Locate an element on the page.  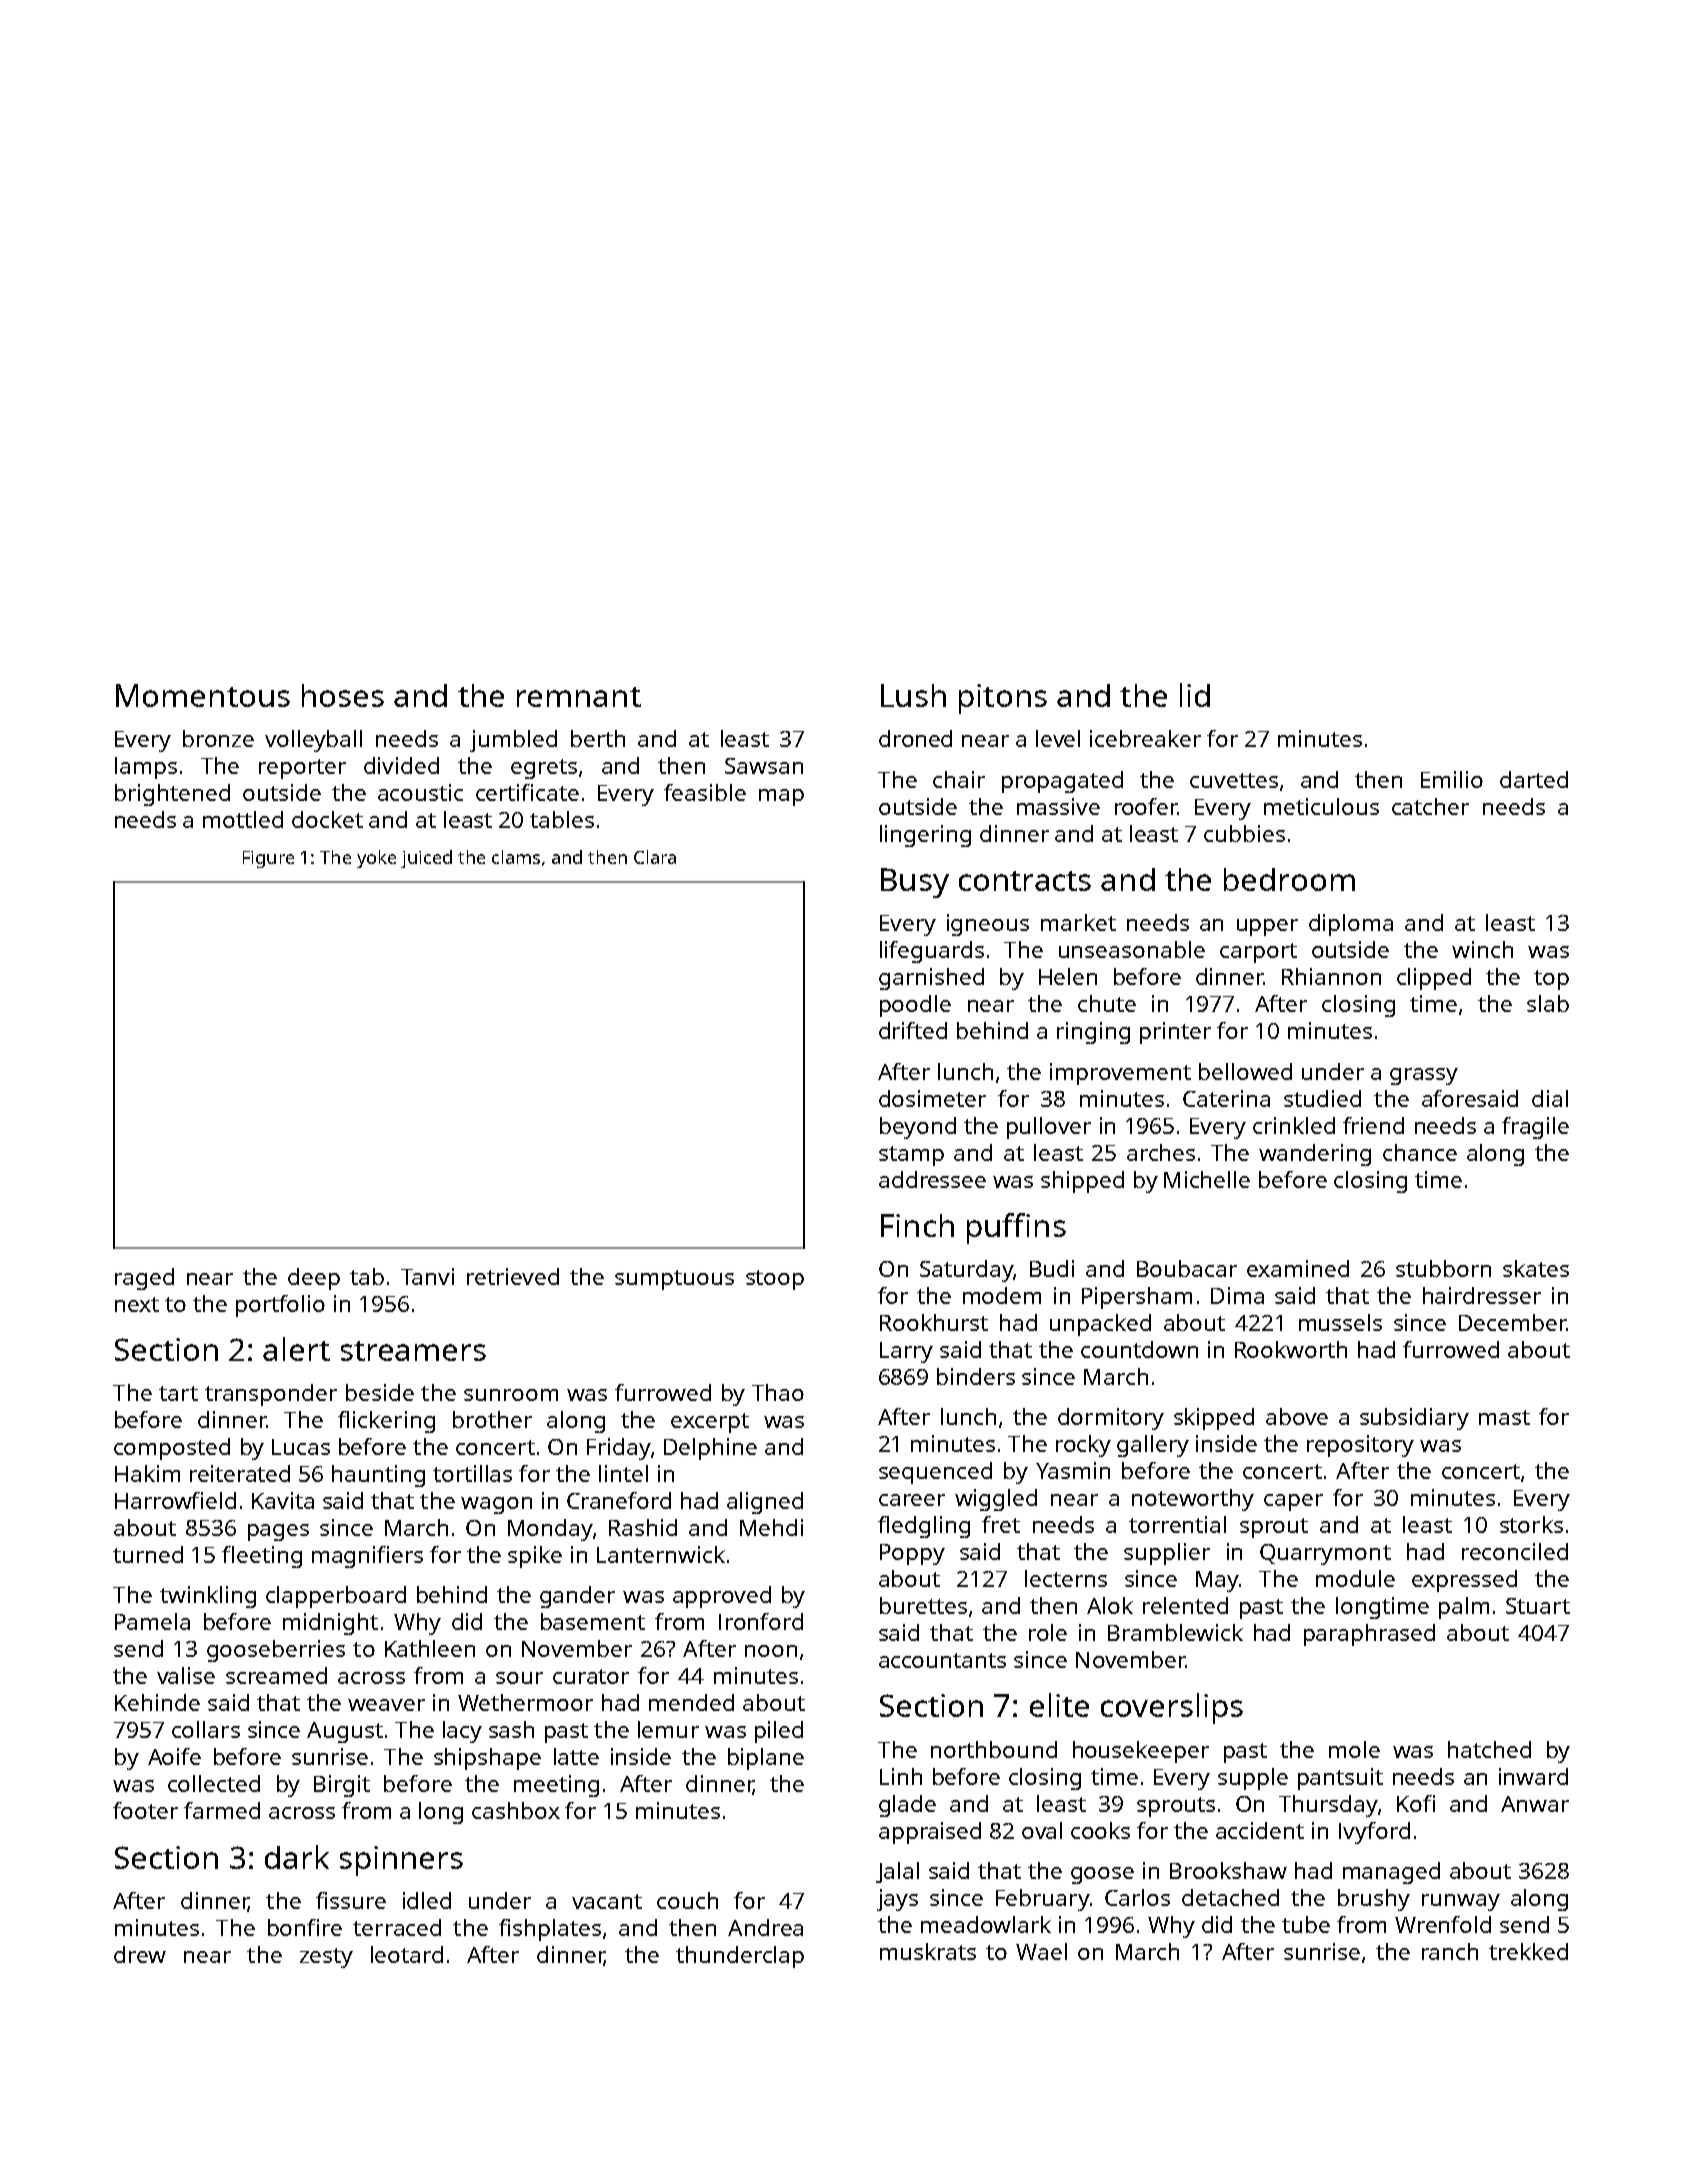
cashbox is located at coordinates (516, 1810).
